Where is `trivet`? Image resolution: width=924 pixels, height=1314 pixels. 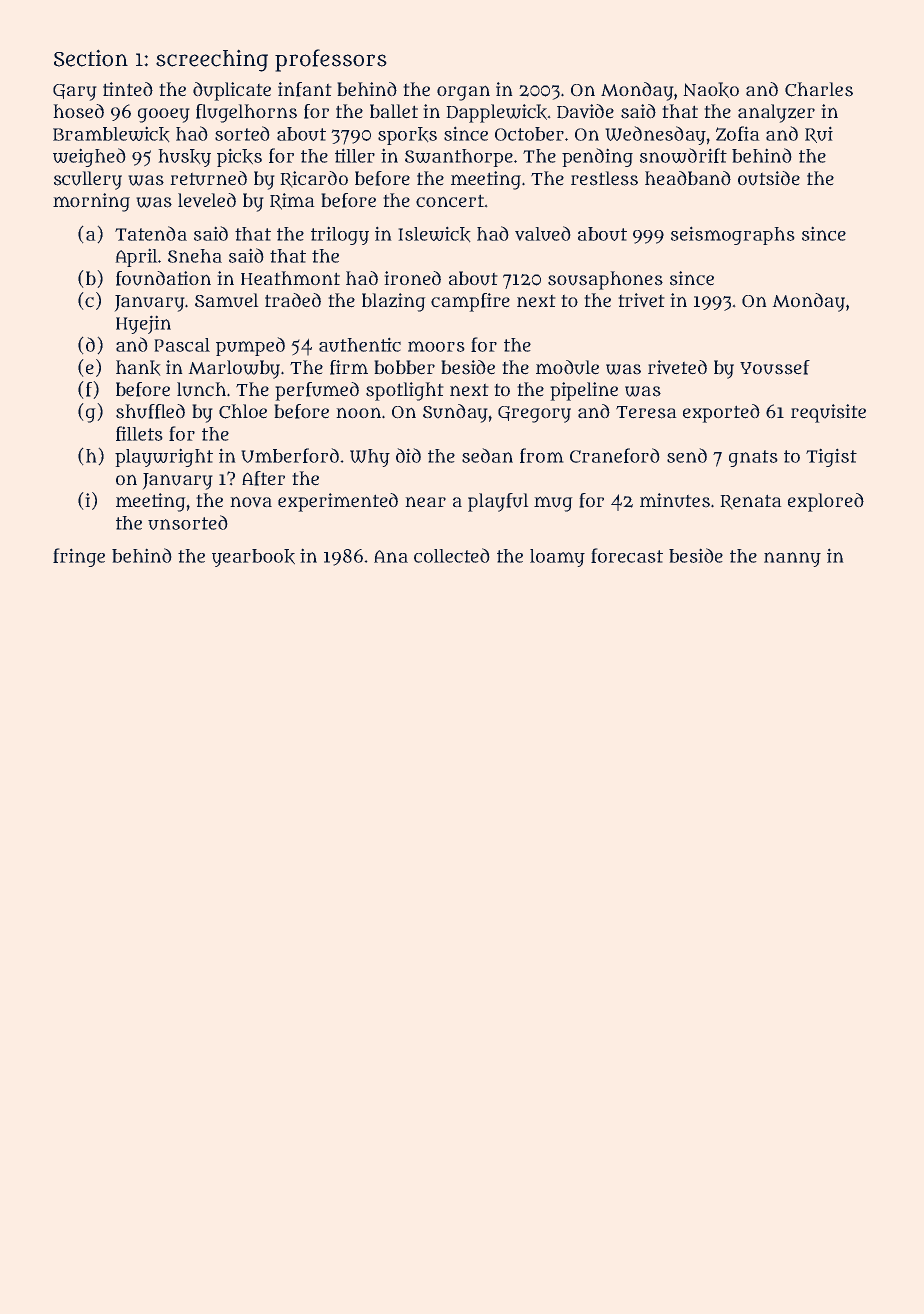 trivet is located at coordinates (641, 300).
